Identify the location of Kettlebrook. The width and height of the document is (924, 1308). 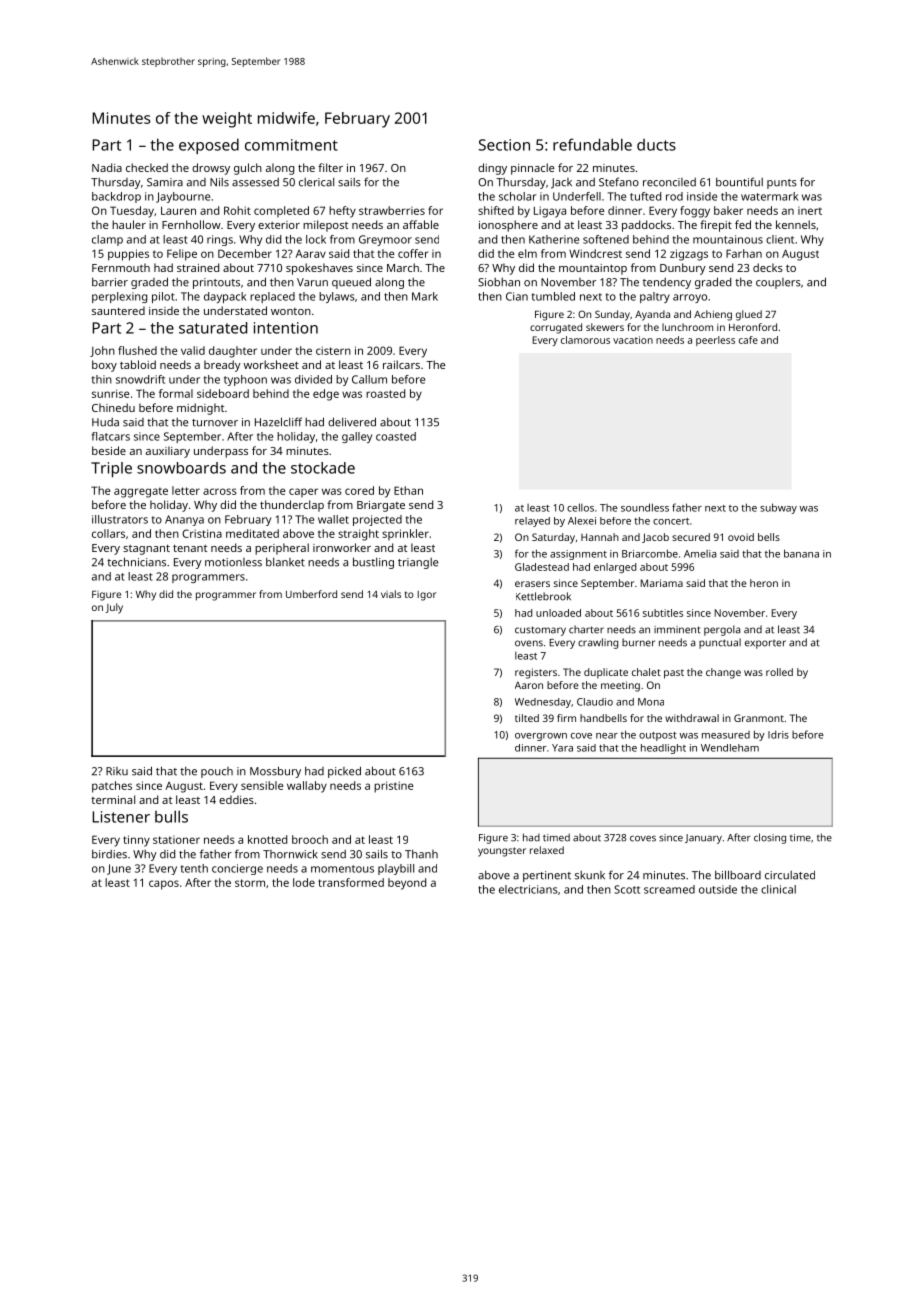
(543, 596).
